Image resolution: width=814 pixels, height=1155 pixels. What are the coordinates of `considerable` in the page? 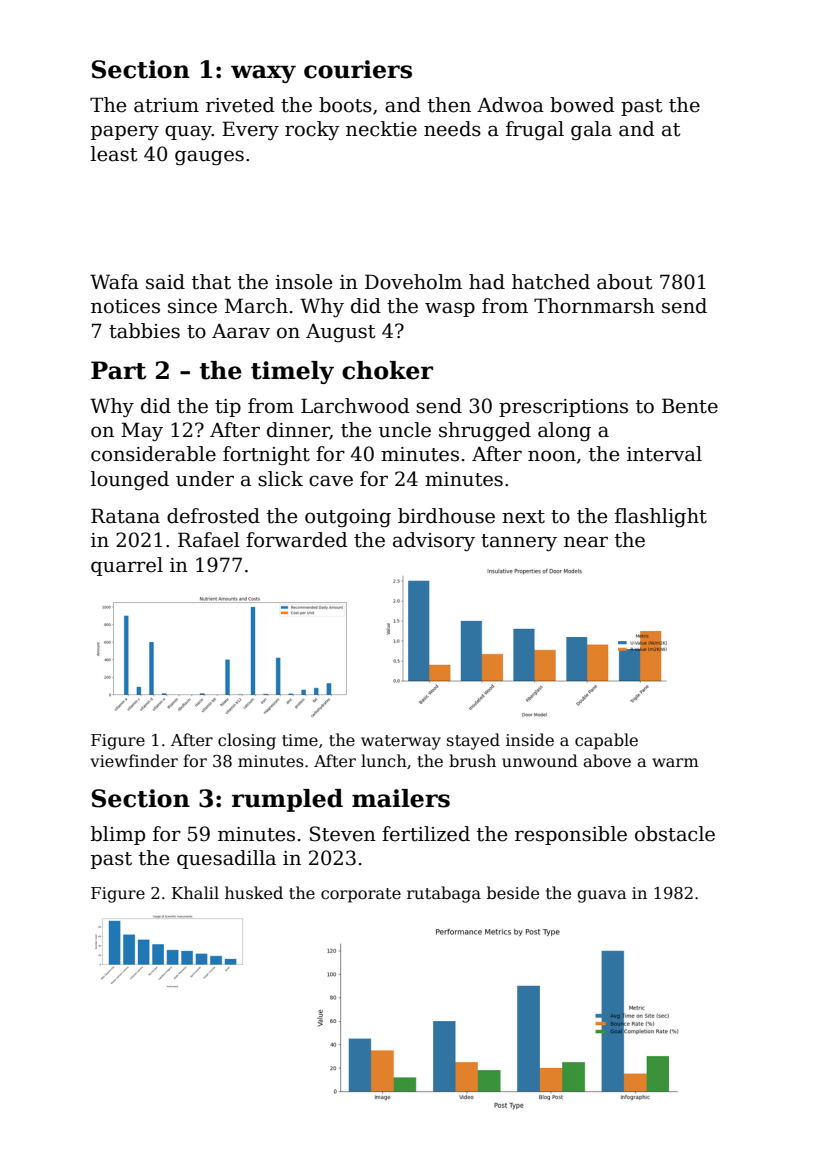 It's located at (153, 454).
